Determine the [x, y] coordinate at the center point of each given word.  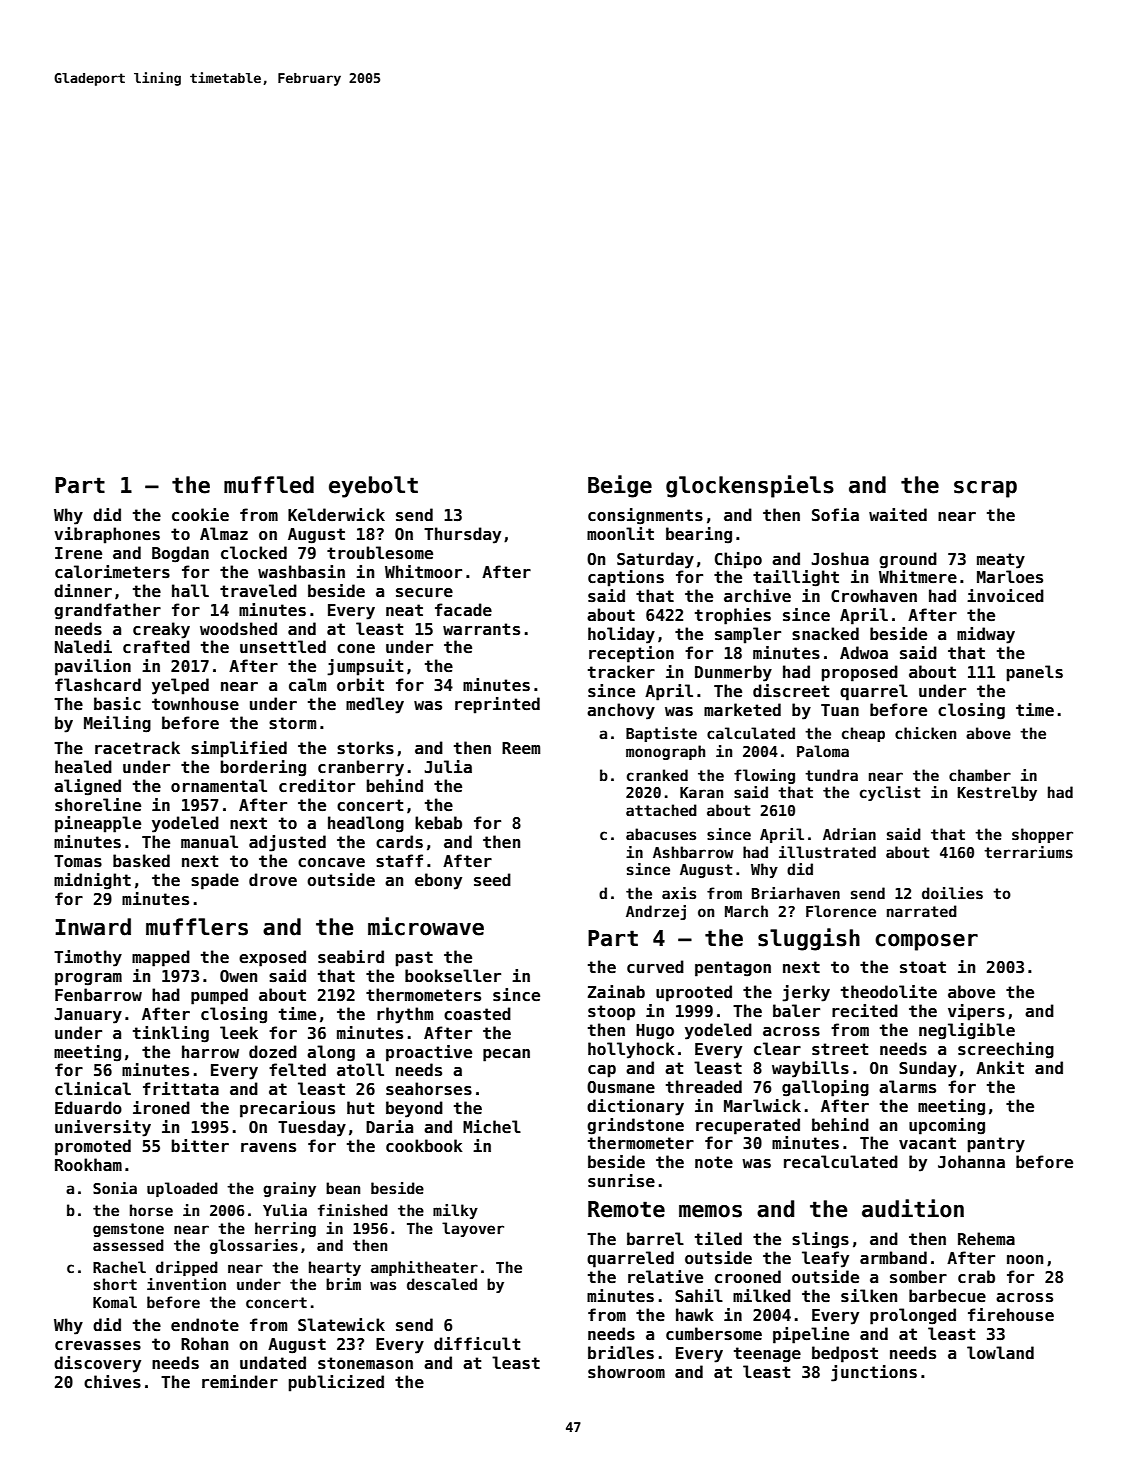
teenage [767, 1355]
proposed [860, 673]
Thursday [462, 535]
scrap [985, 489]
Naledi [83, 647]
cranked [657, 775]
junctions [874, 1373]
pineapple [98, 824]
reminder [240, 1382]
